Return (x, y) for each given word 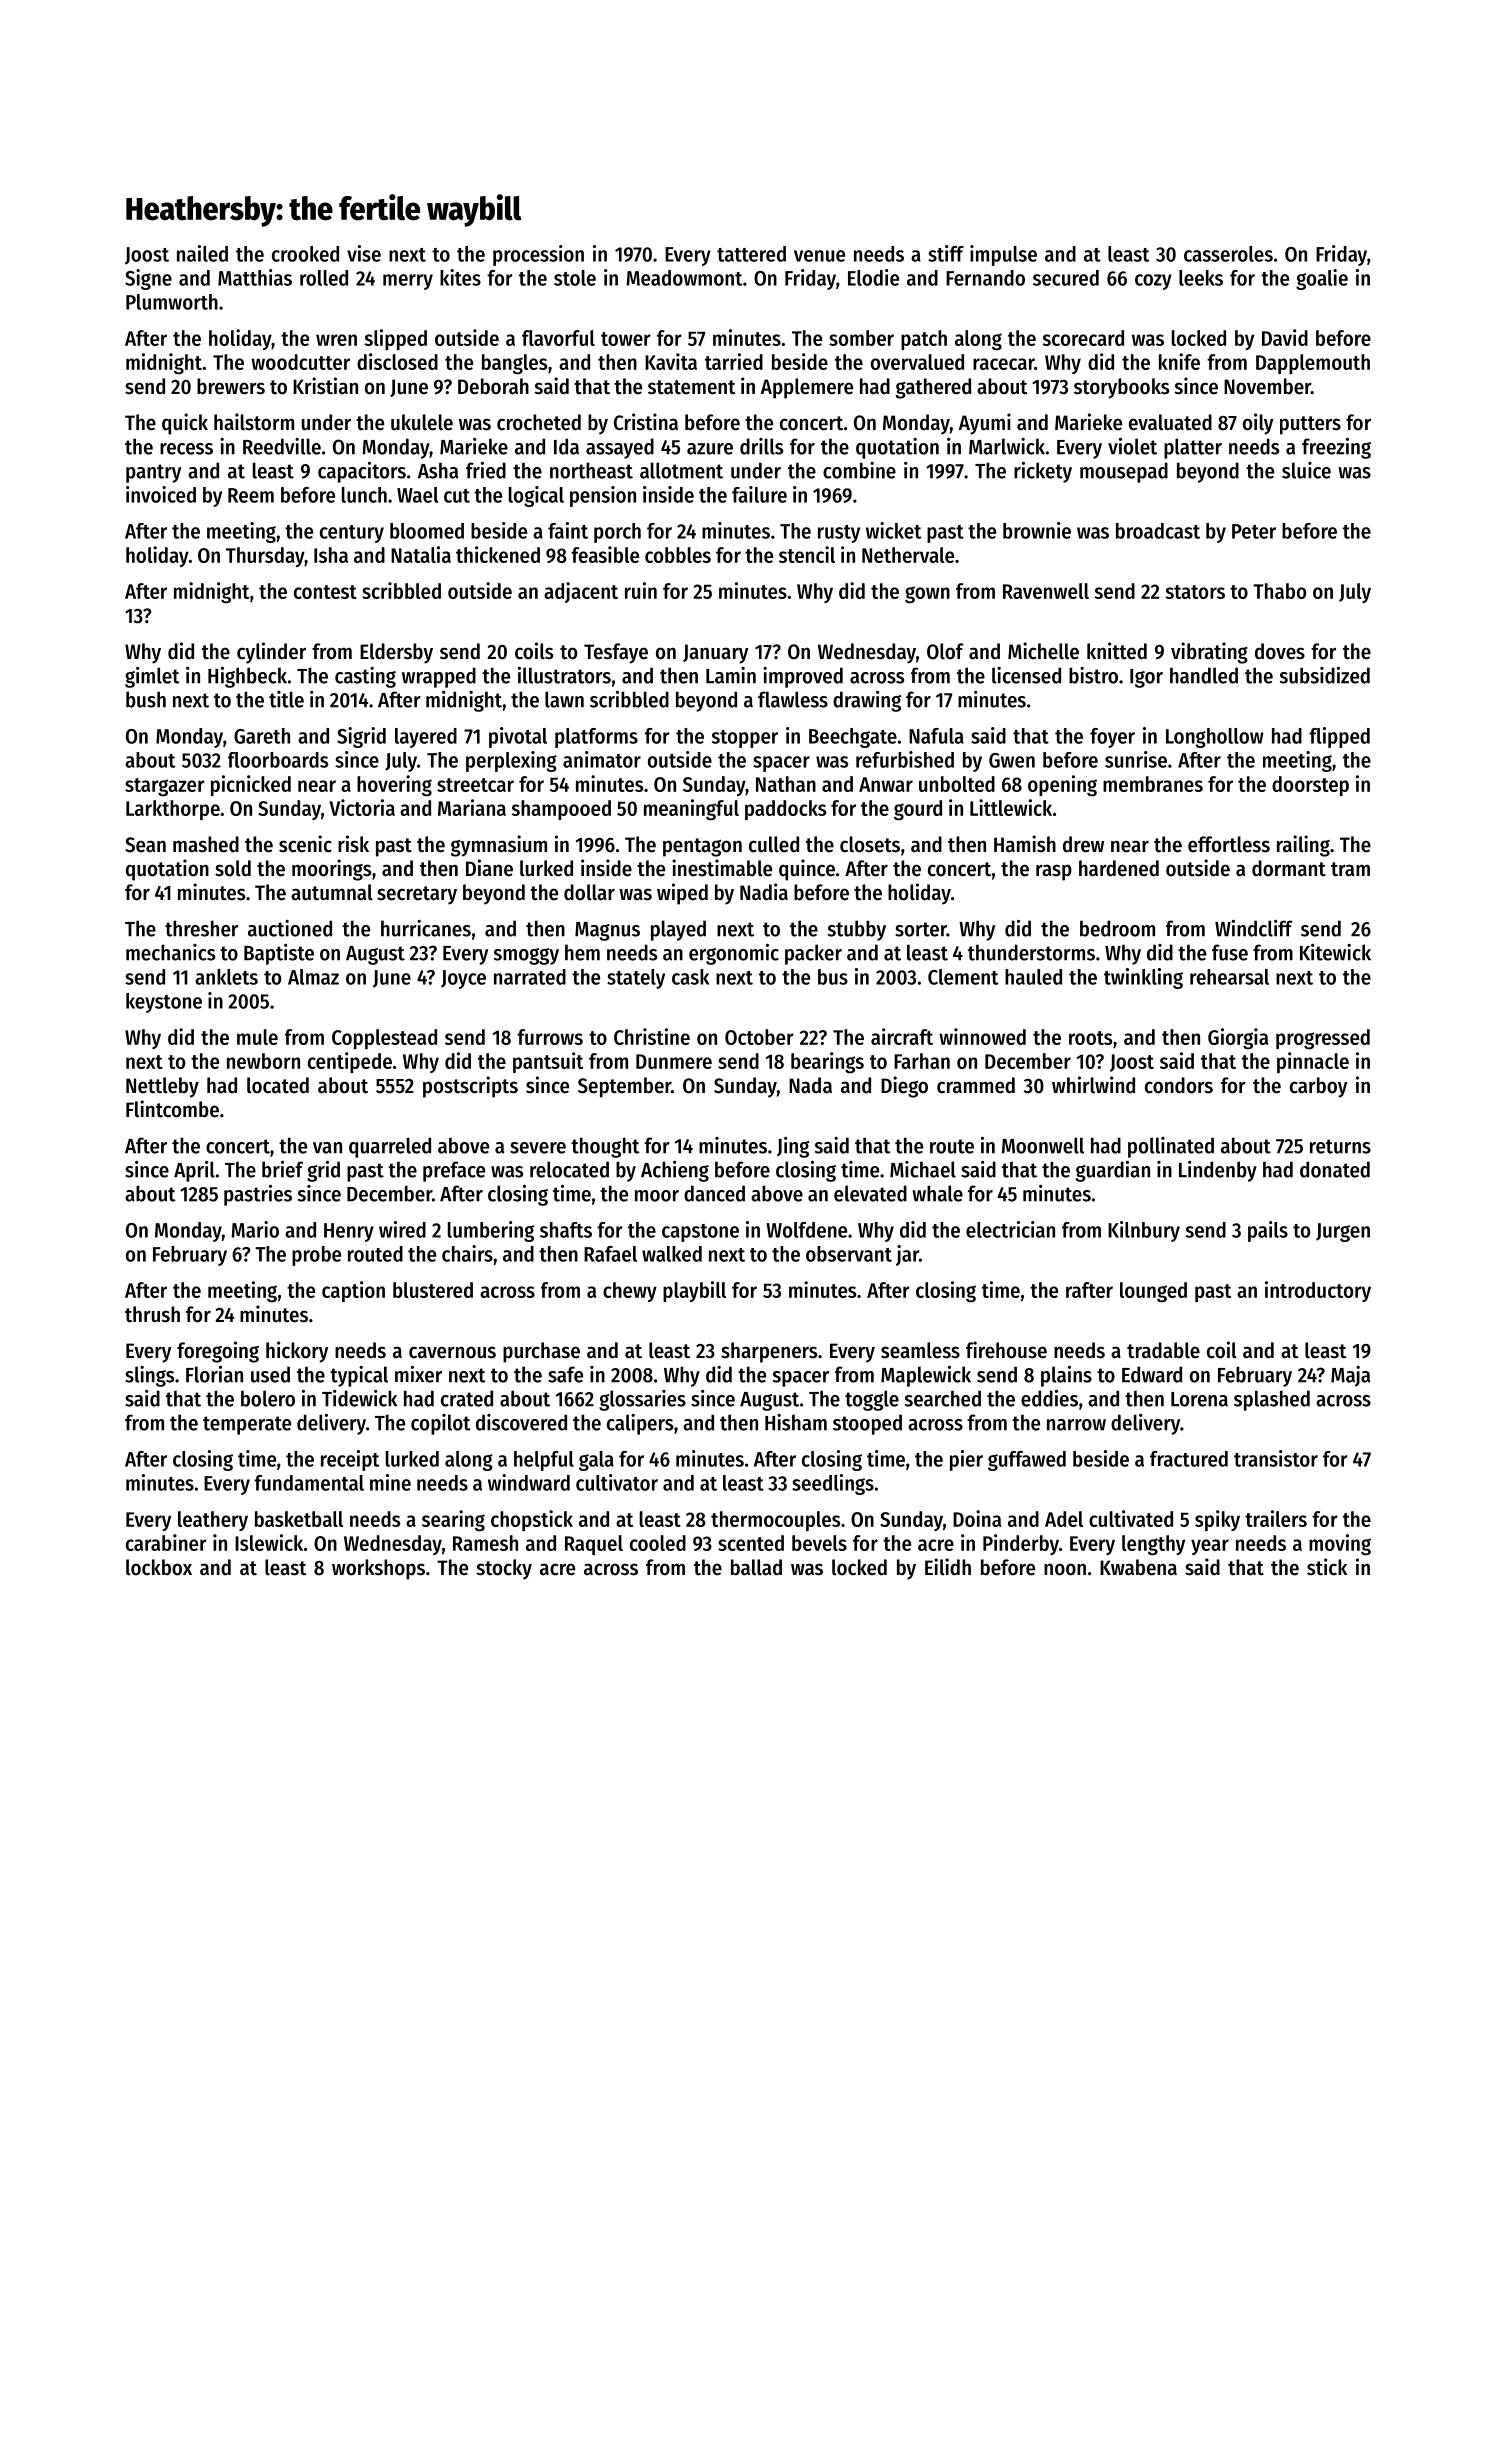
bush (146, 699)
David (1285, 337)
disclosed (397, 361)
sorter (921, 929)
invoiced (161, 494)
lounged (1153, 1292)
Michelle (1043, 651)
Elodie (873, 277)
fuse (1230, 952)
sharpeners (769, 1352)
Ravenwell (1046, 591)
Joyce (463, 979)
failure (759, 494)
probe (316, 1256)
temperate (247, 1425)
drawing (867, 701)
